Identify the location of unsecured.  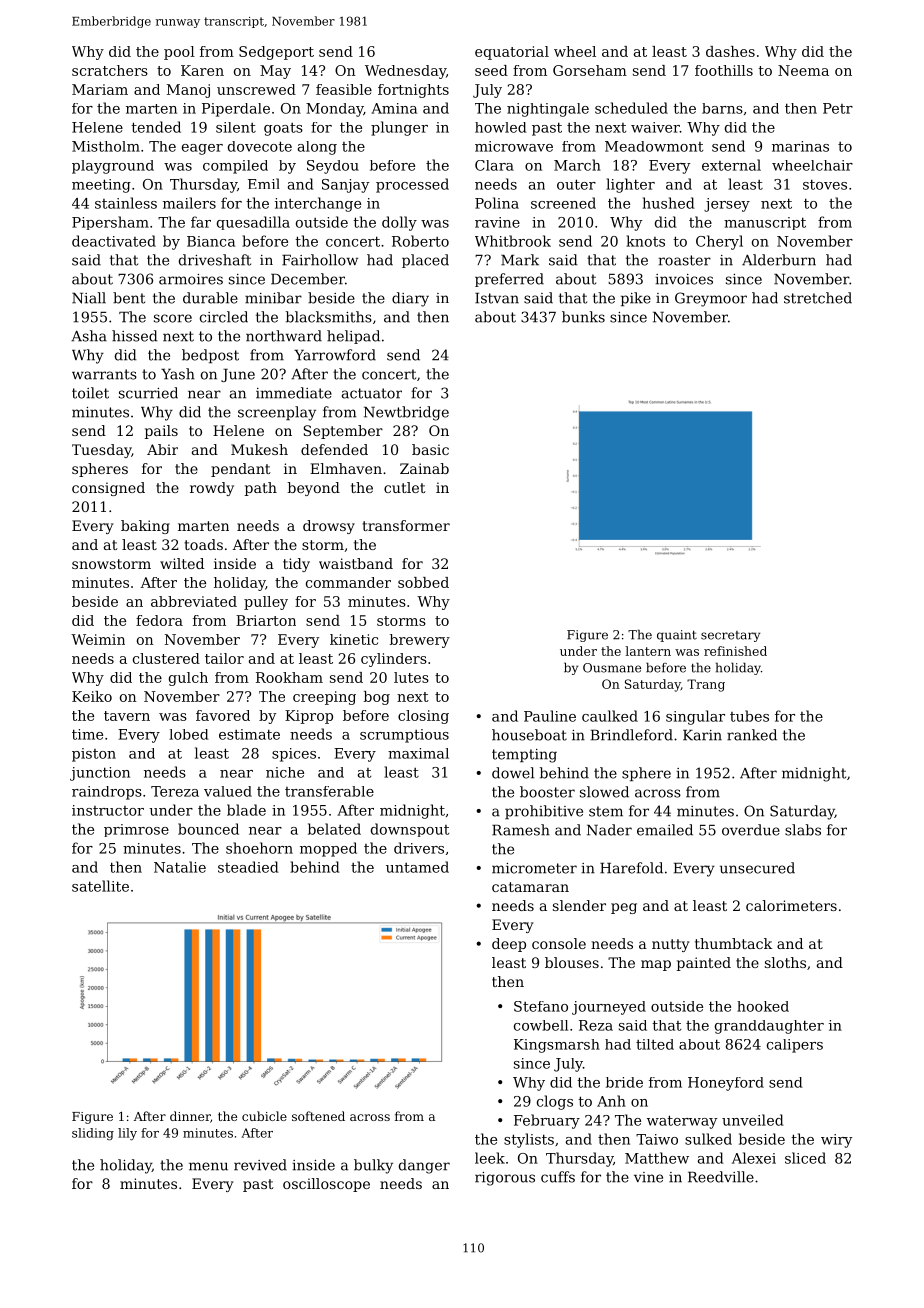
(757, 868).
